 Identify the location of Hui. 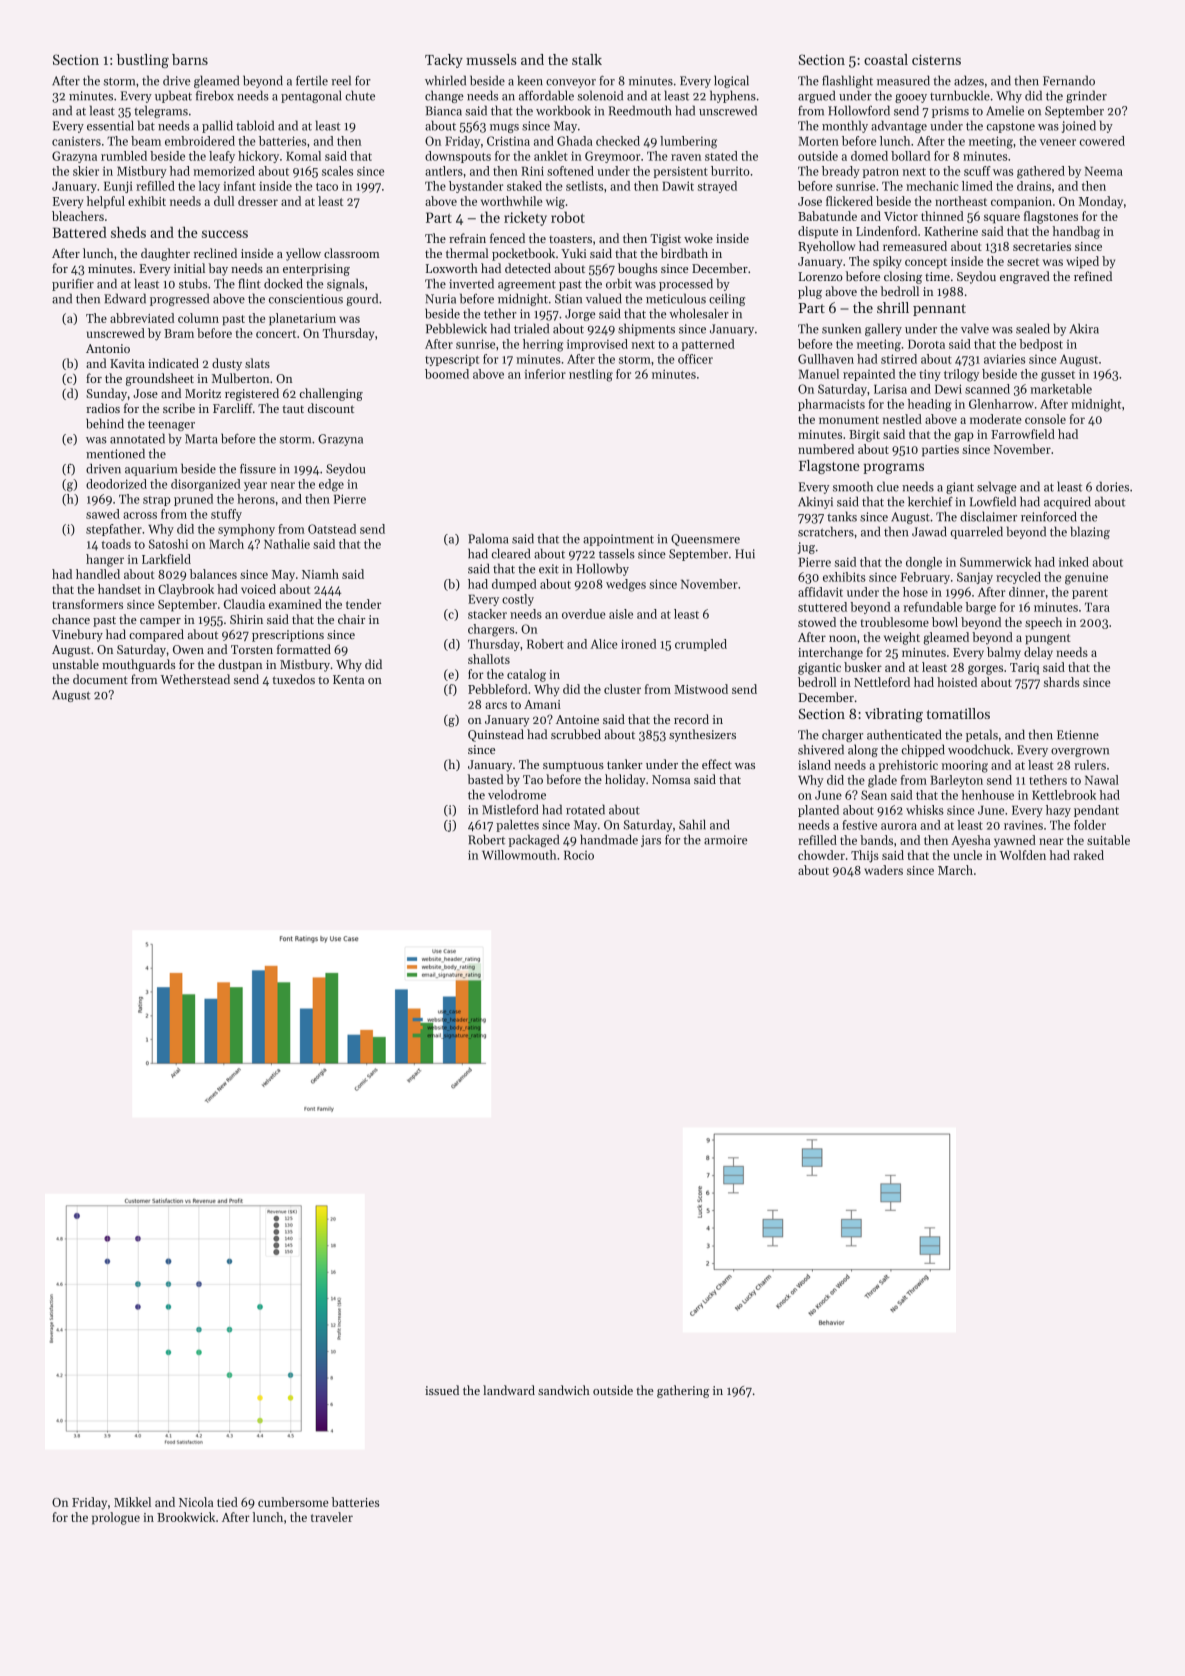
(745, 554).
